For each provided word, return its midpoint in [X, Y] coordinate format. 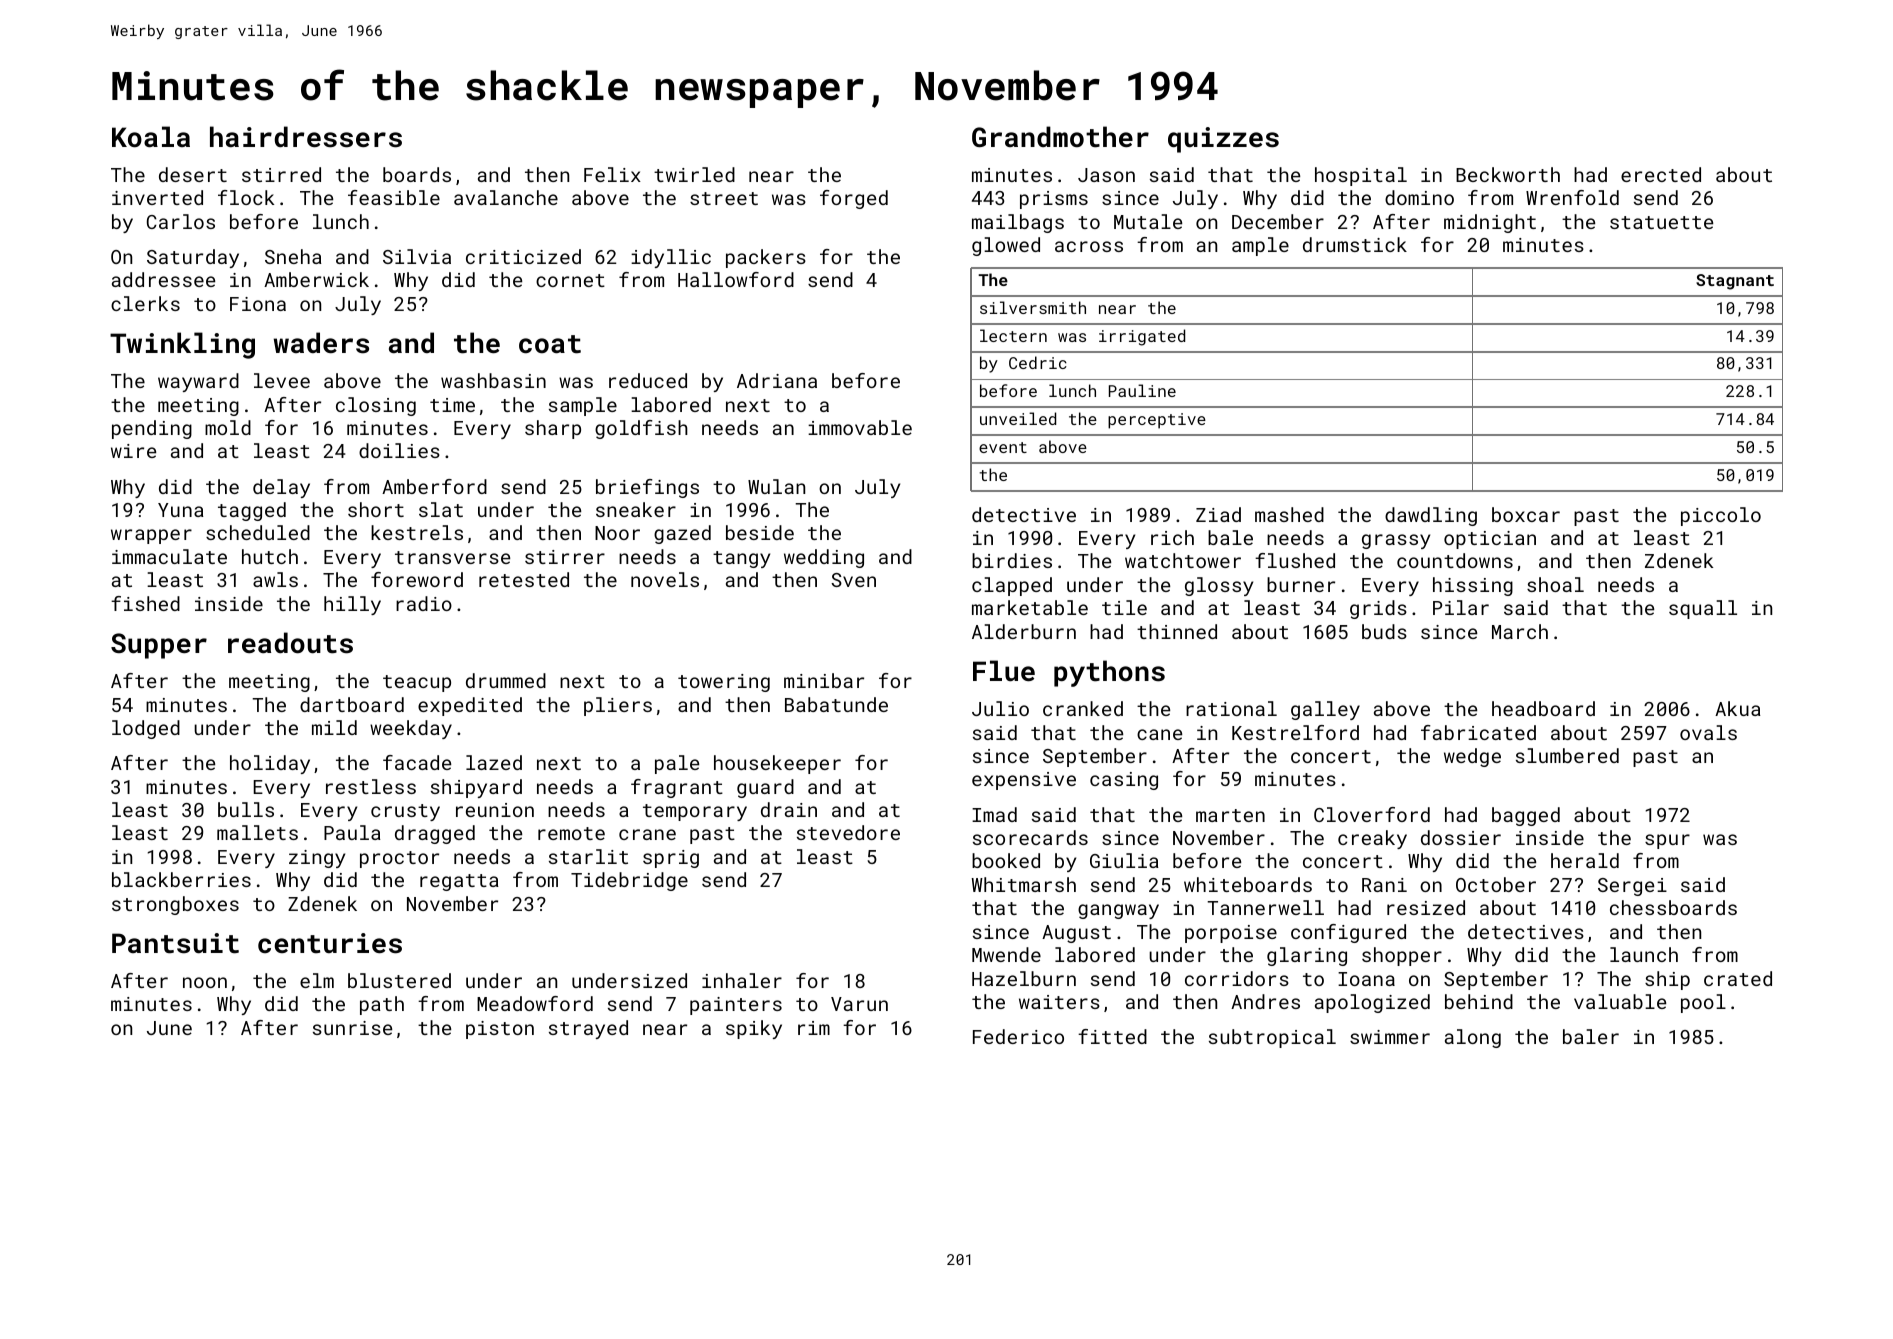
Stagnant [1735, 282]
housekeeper [777, 764]
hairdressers [306, 137]
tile [1124, 607]
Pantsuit [175, 943]
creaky [1372, 839]
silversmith [1033, 307]
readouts [290, 643]
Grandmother [1060, 137]
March [1520, 631]
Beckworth [1508, 174]
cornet [570, 280]
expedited [470, 706]
